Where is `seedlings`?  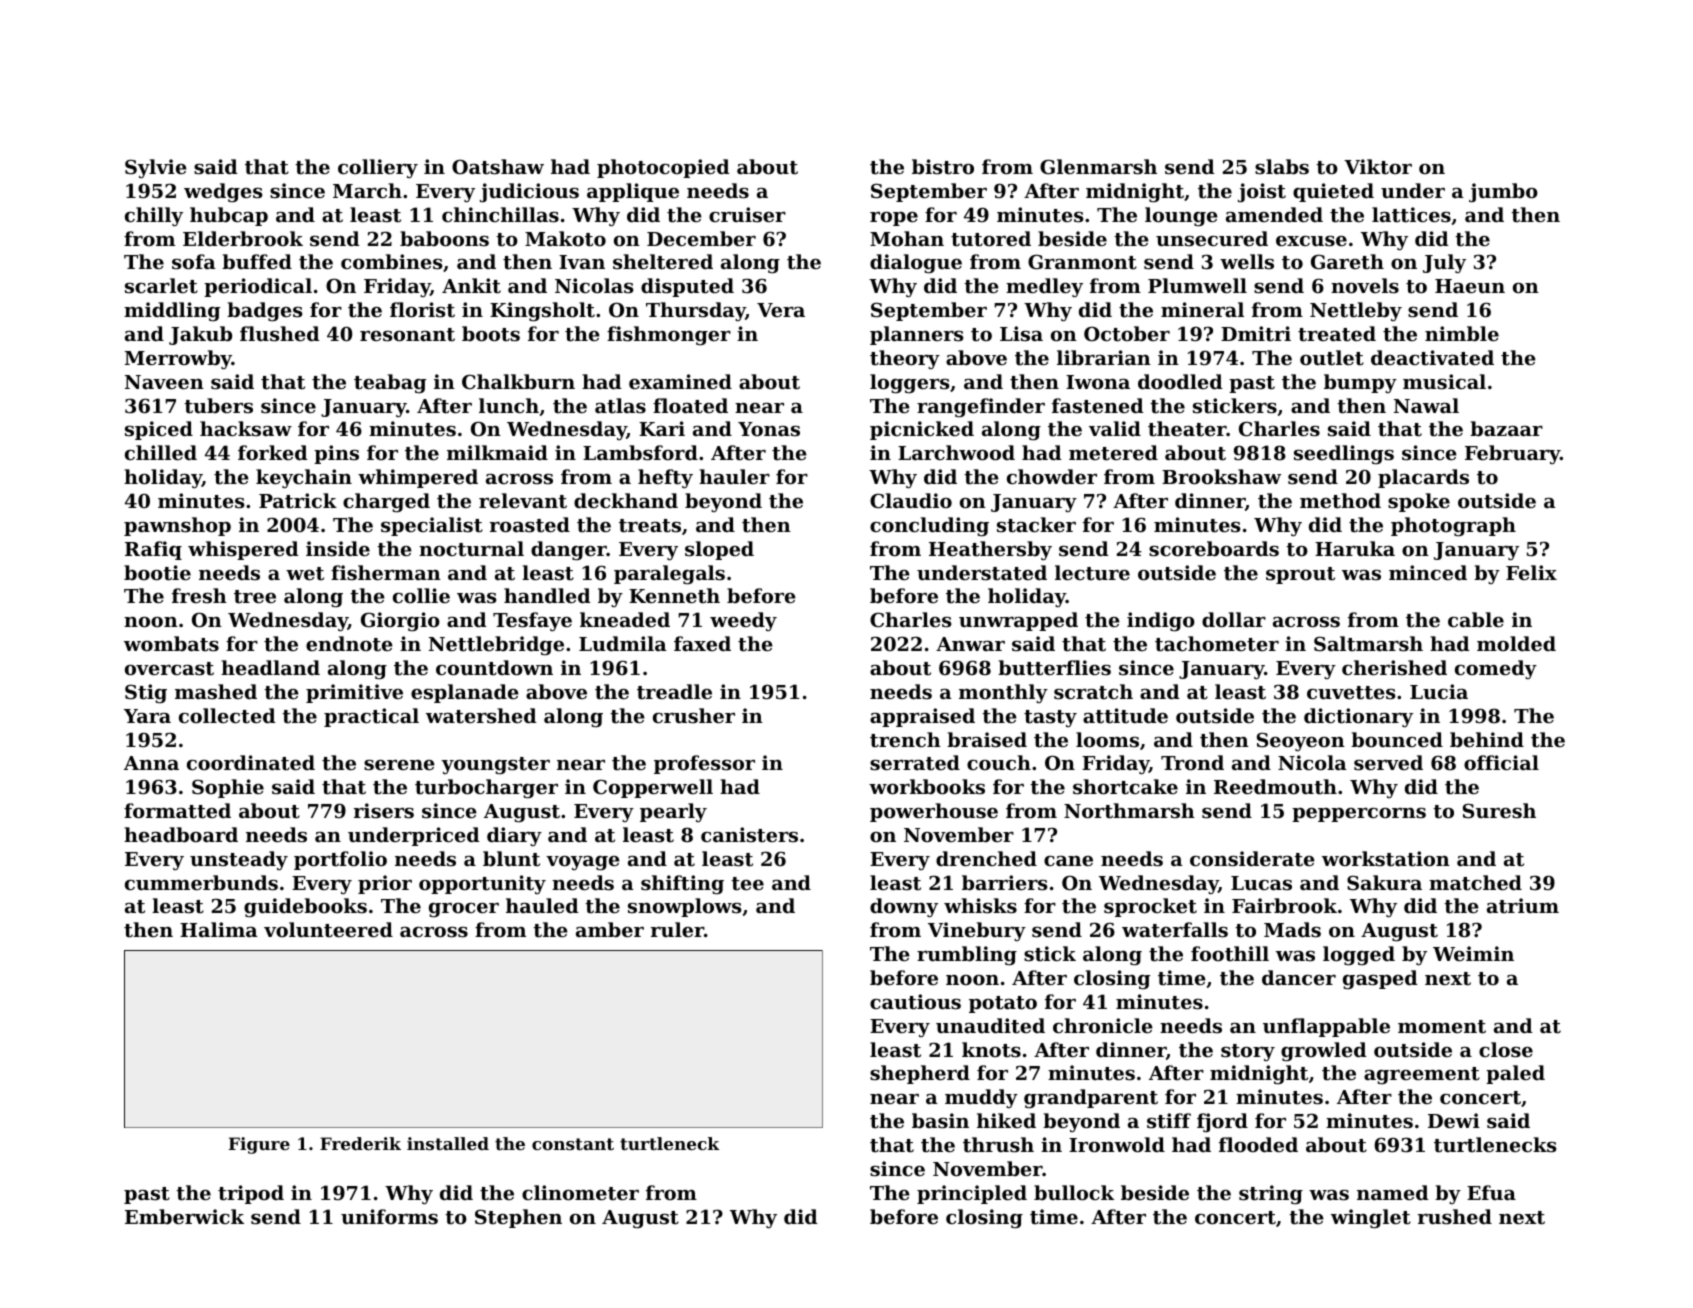
seedlings is located at coordinates (1344, 454).
